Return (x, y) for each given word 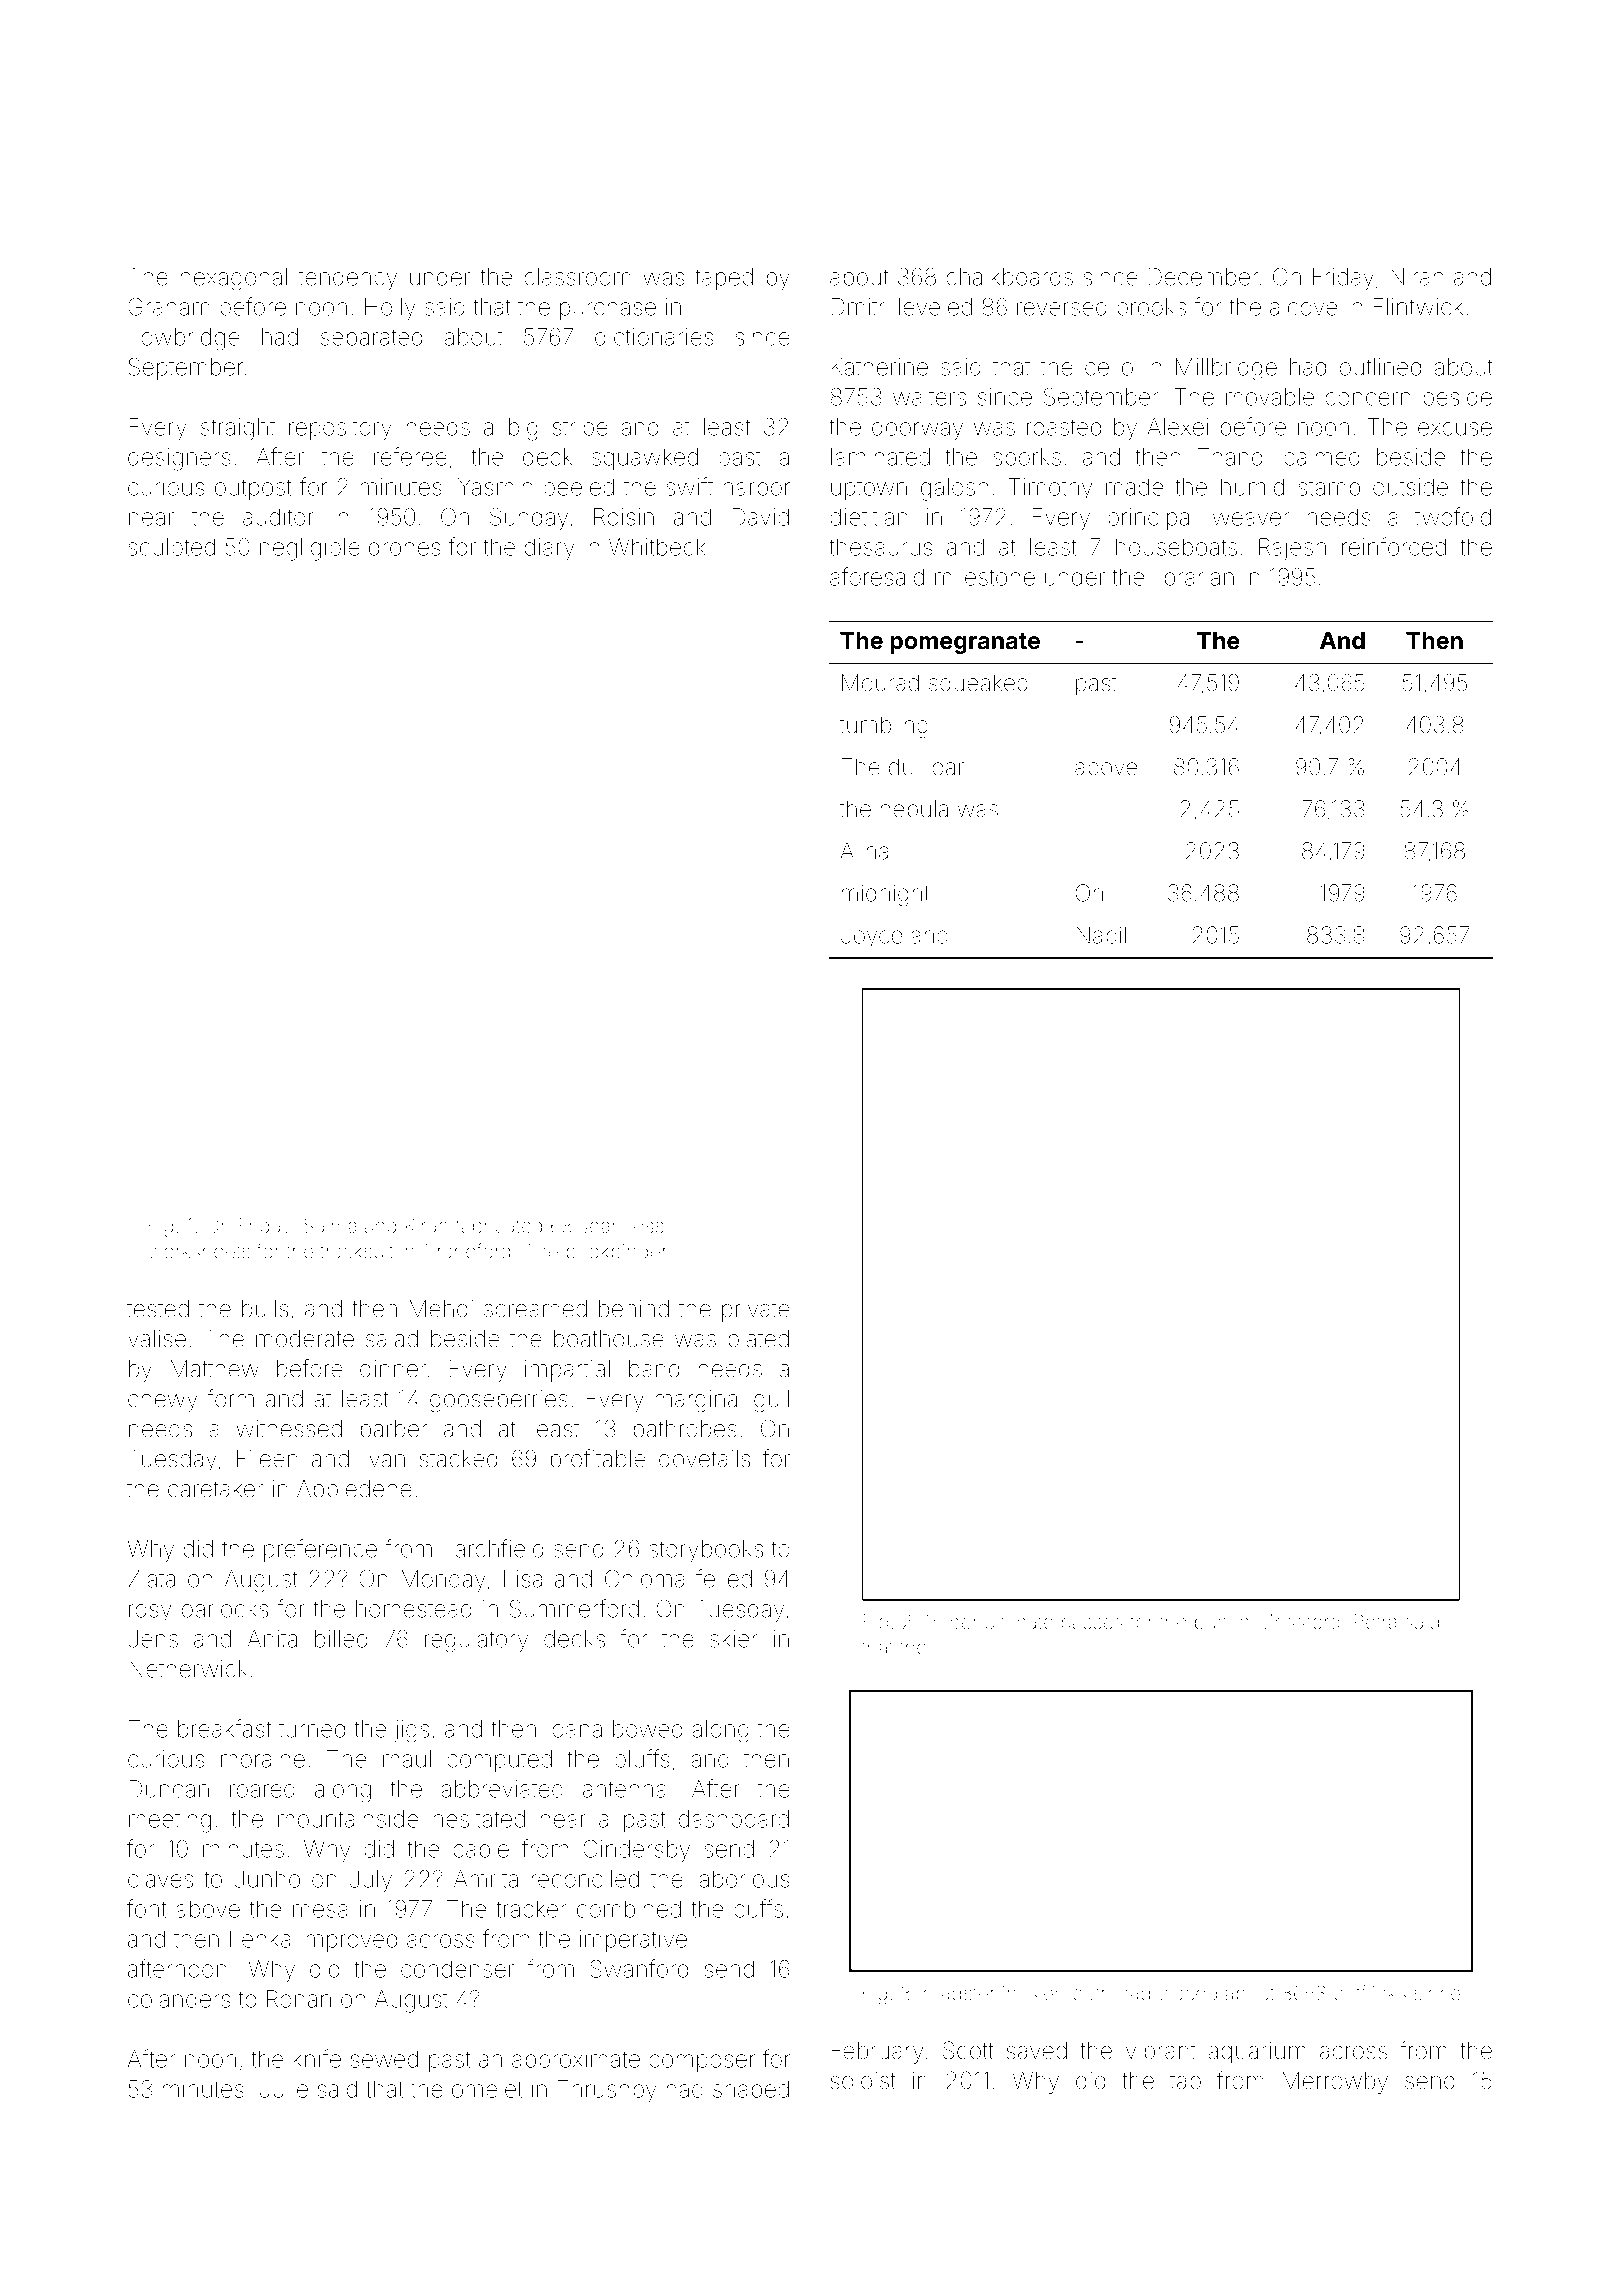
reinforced (1394, 546)
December (1203, 277)
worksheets (199, 1251)
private (756, 1311)
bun (1211, 1622)
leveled (935, 307)
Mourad (880, 683)
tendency (348, 279)
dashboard (734, 1819)
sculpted (171, 549)
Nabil (1101, 935)
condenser (457, 1969)
